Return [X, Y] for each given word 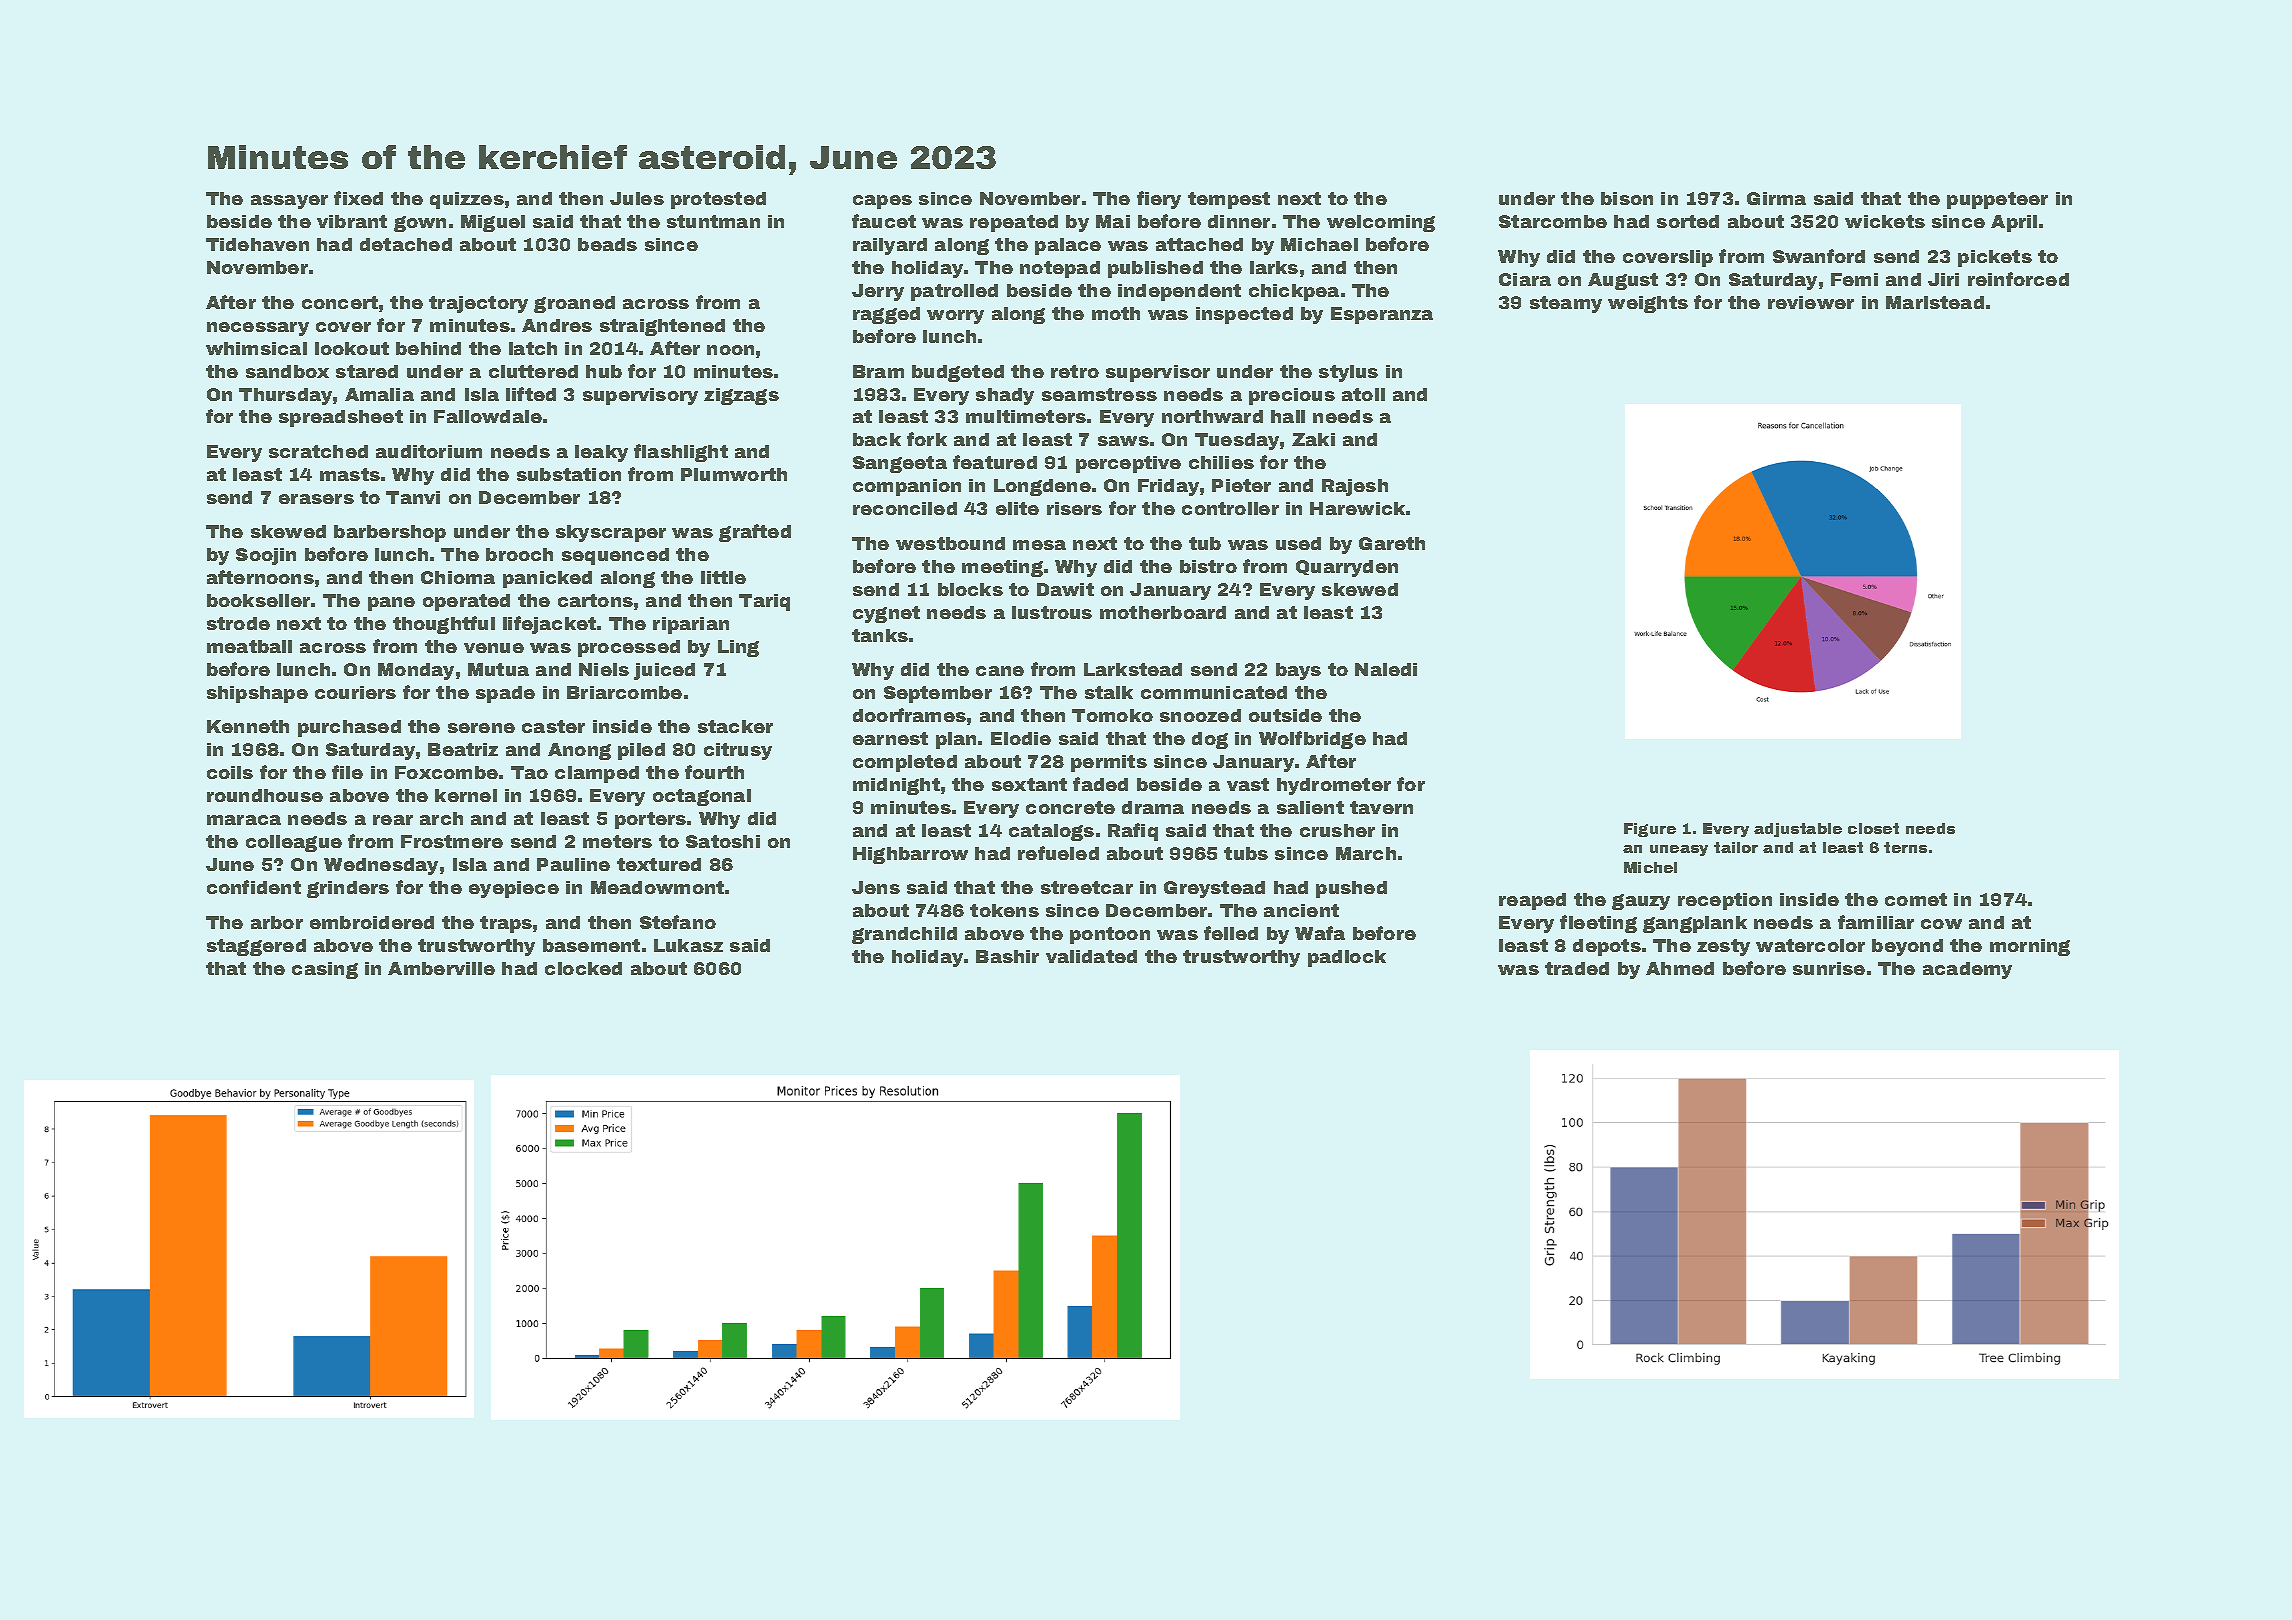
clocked [583, 968]
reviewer [1811, 302]
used [1298, 543]
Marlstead [1935, 302]
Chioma [458, 577]
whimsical [256, 348]
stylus [1348, 373]
